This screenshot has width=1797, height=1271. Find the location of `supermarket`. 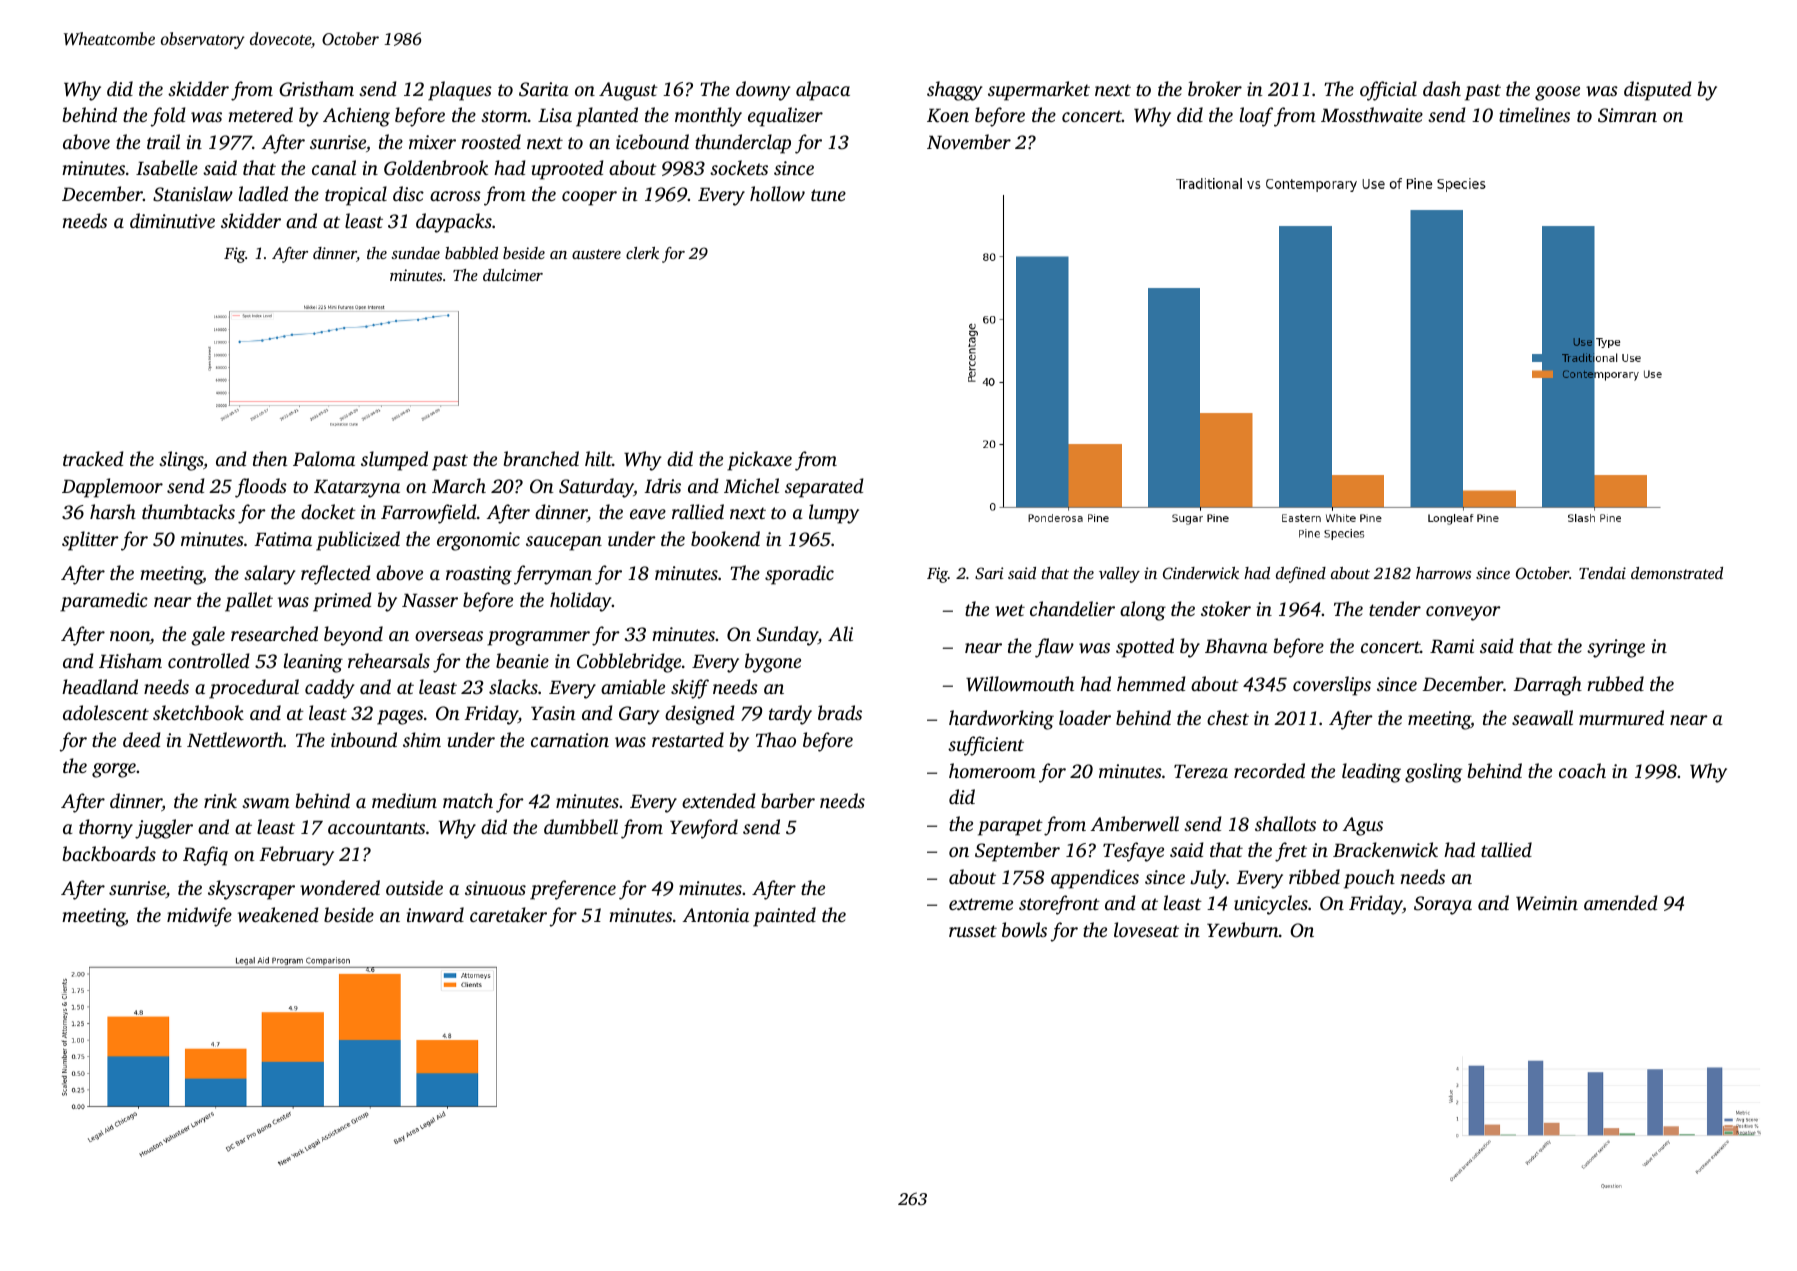

supermarket is located at coordinates (1039, 91).
